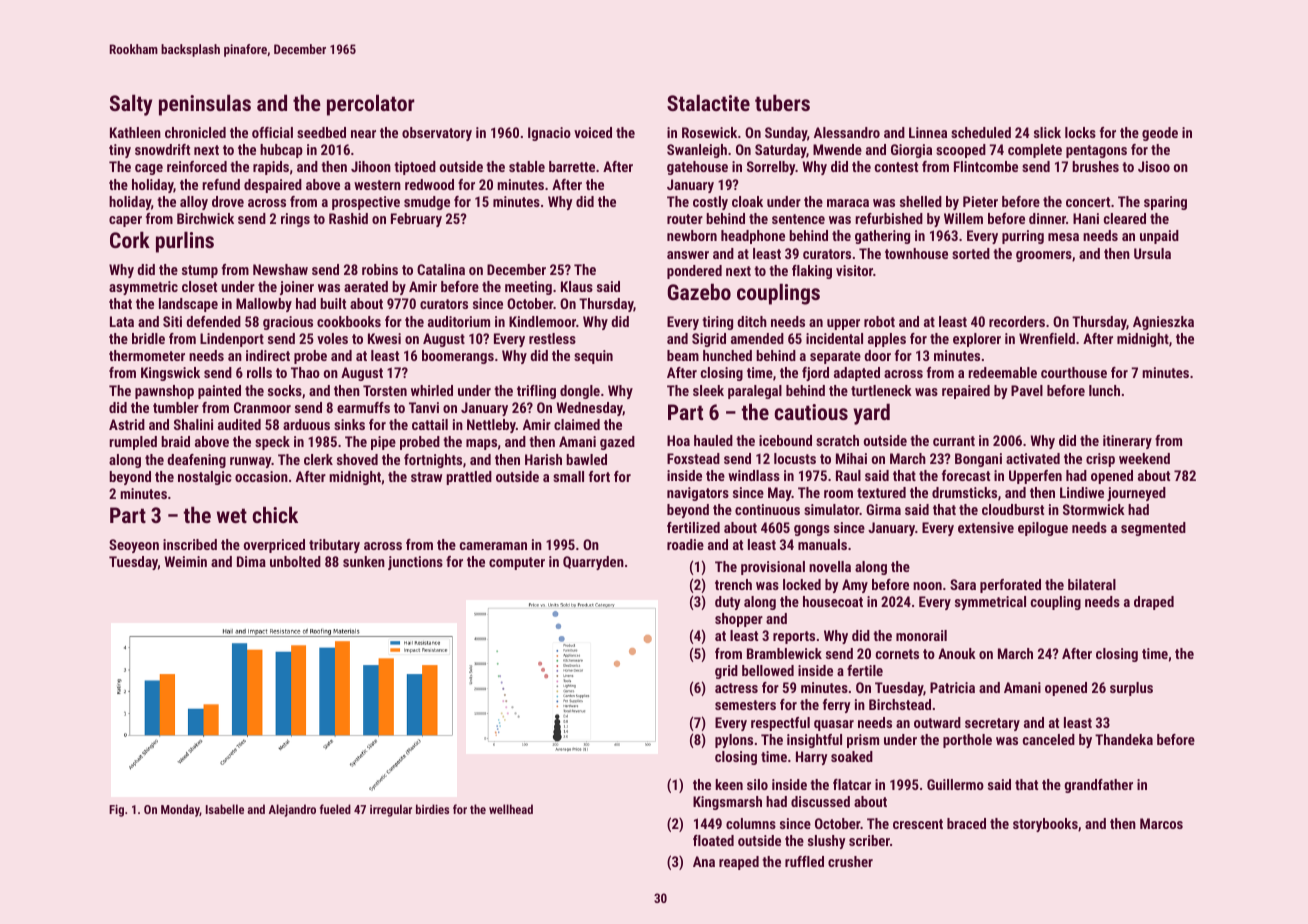 The height and width of the document is (924, 1308). Describe the element at coordinates (782, 102) in the document. I see `tubers` at that location.
